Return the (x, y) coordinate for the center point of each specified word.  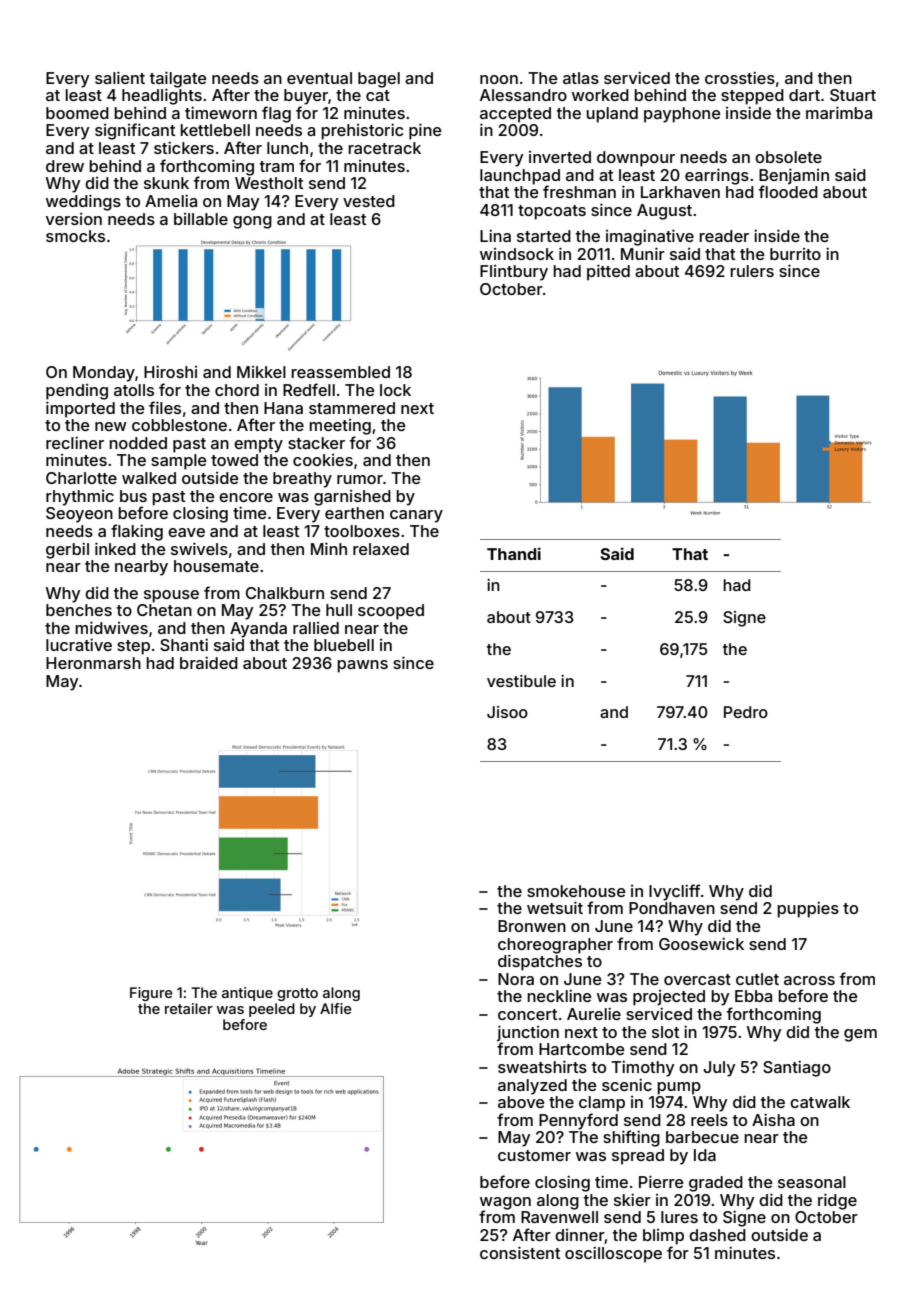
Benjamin (794, 176)
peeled (272, 1010)
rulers (752, 271)
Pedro (746, 712)
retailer (189, 1008)
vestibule (521, 681)
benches (79, 610)
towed (234, 460)
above (521, 1102)
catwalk (820, 1102)
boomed (77, 113)
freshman (579, 191)
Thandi (514, 553)
